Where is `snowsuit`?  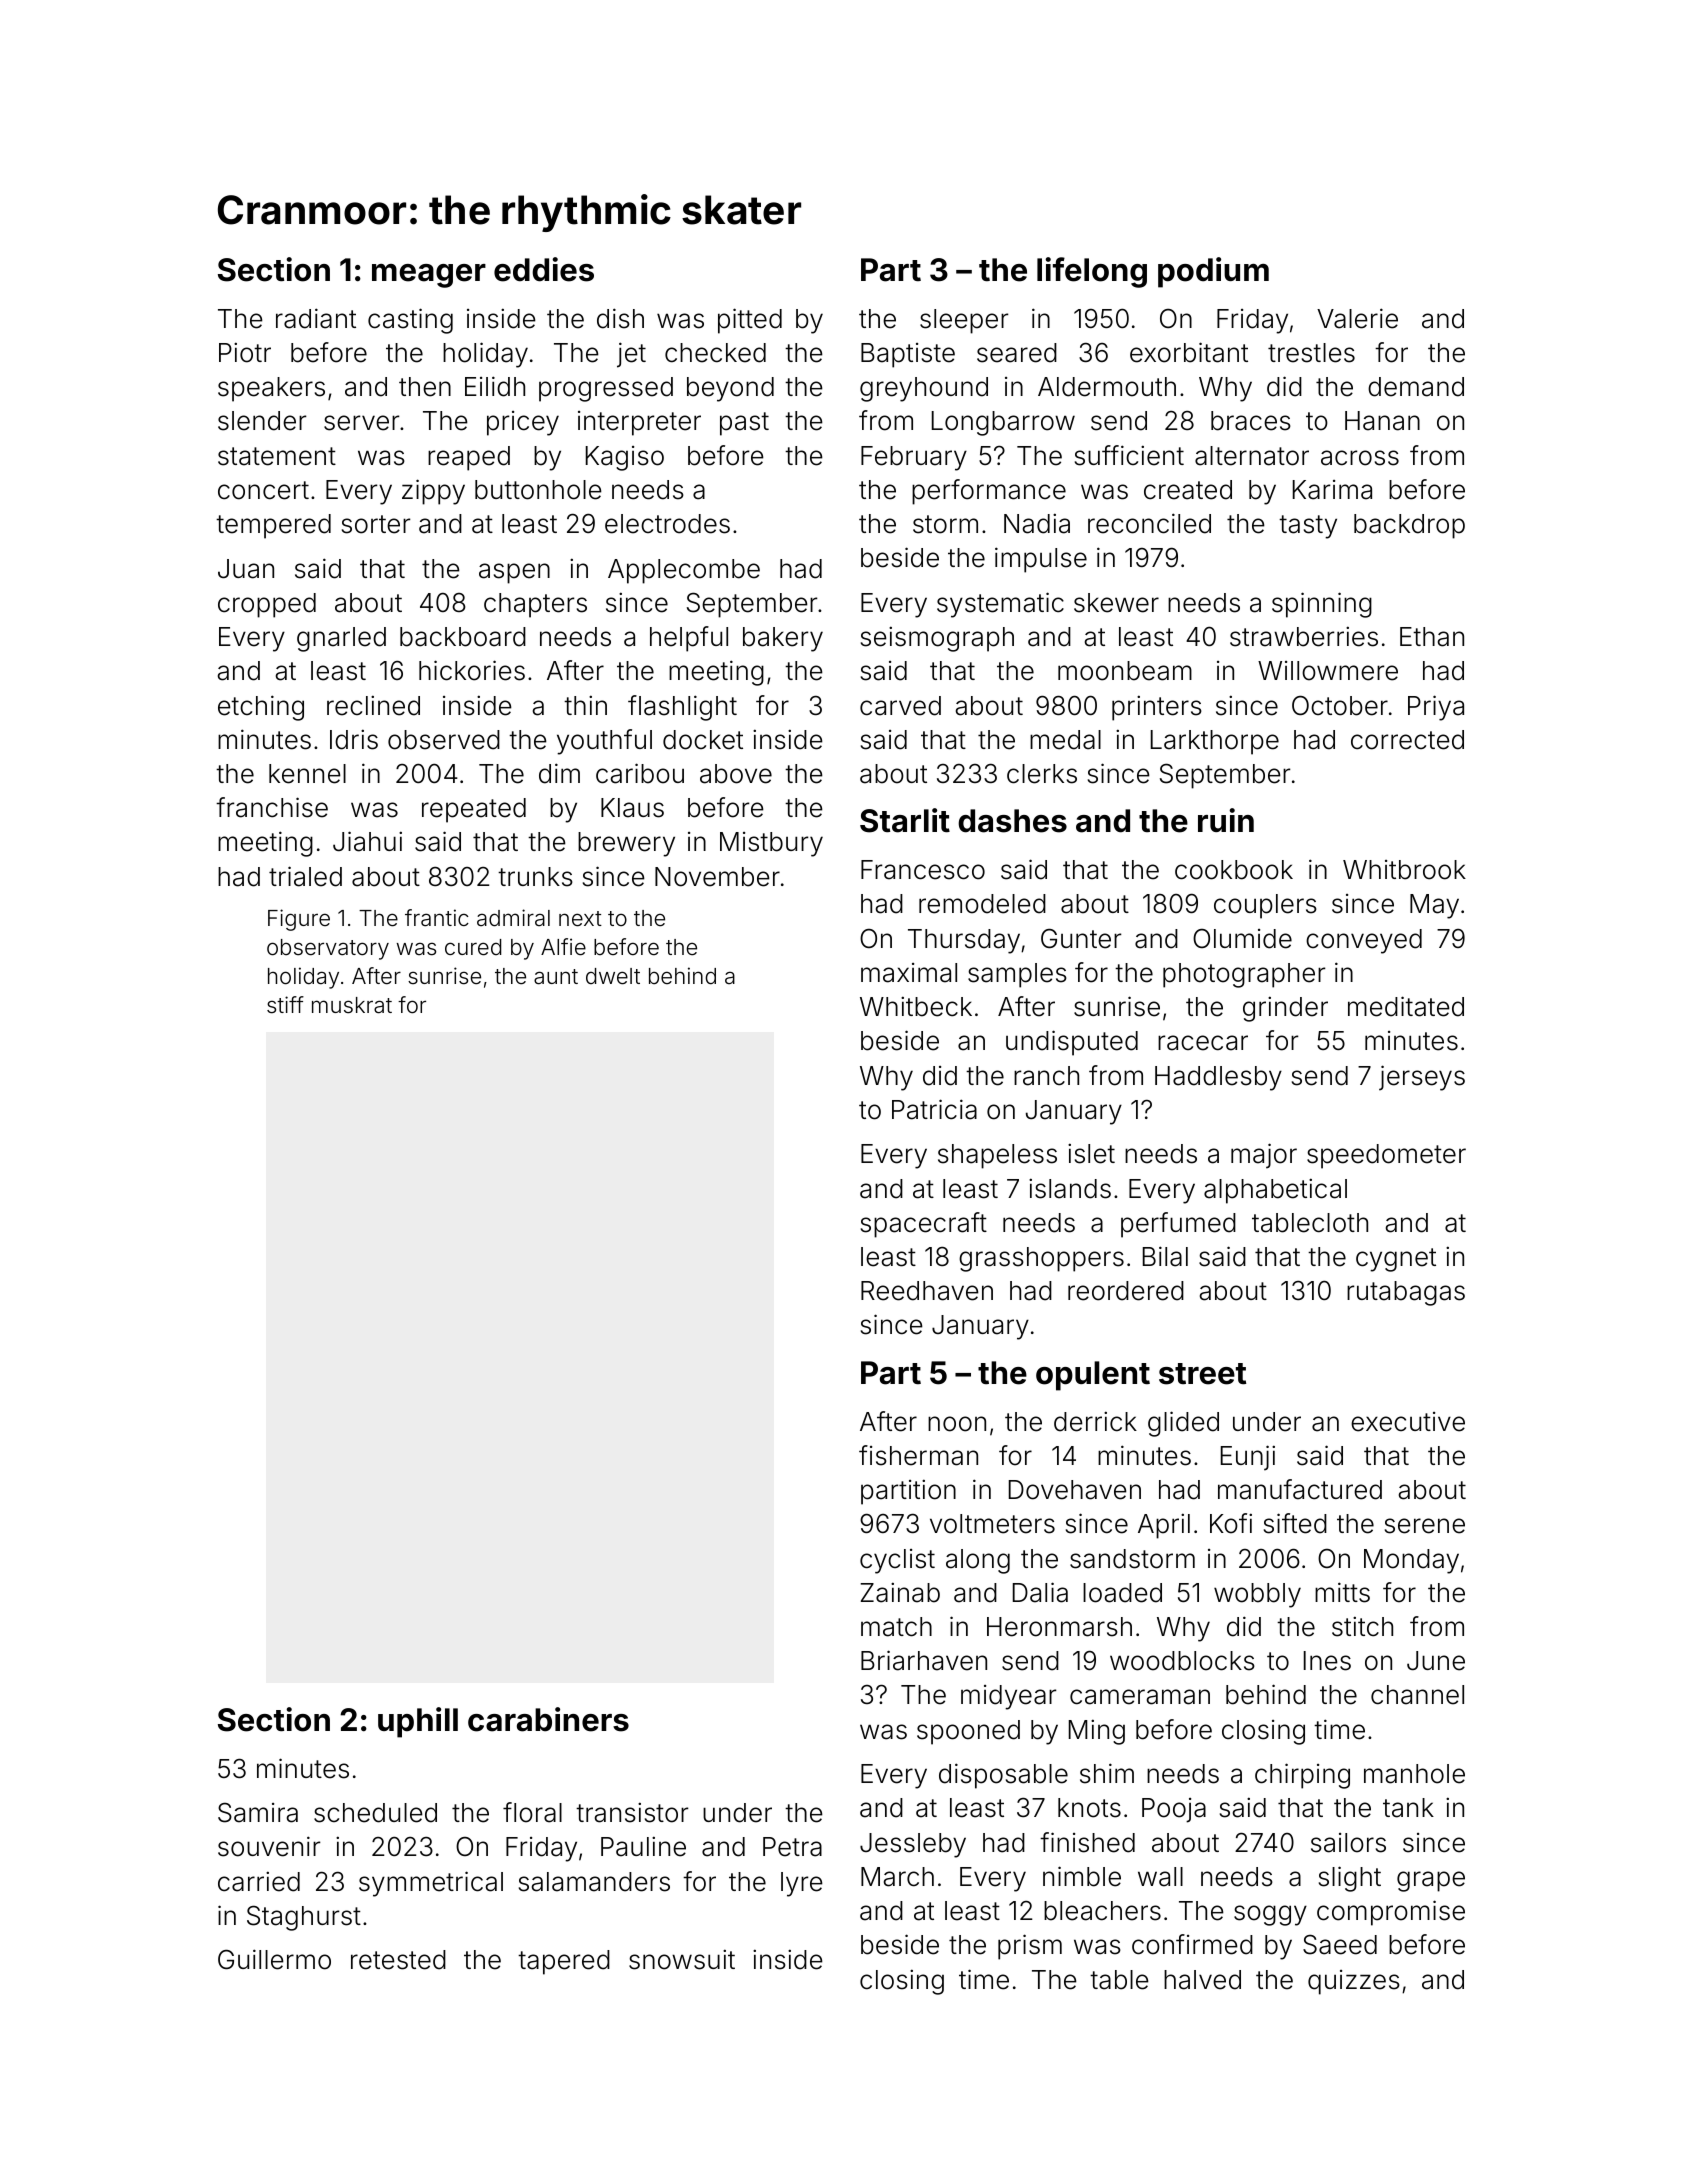
snowsuit is located at coordinates (682, 1959).
